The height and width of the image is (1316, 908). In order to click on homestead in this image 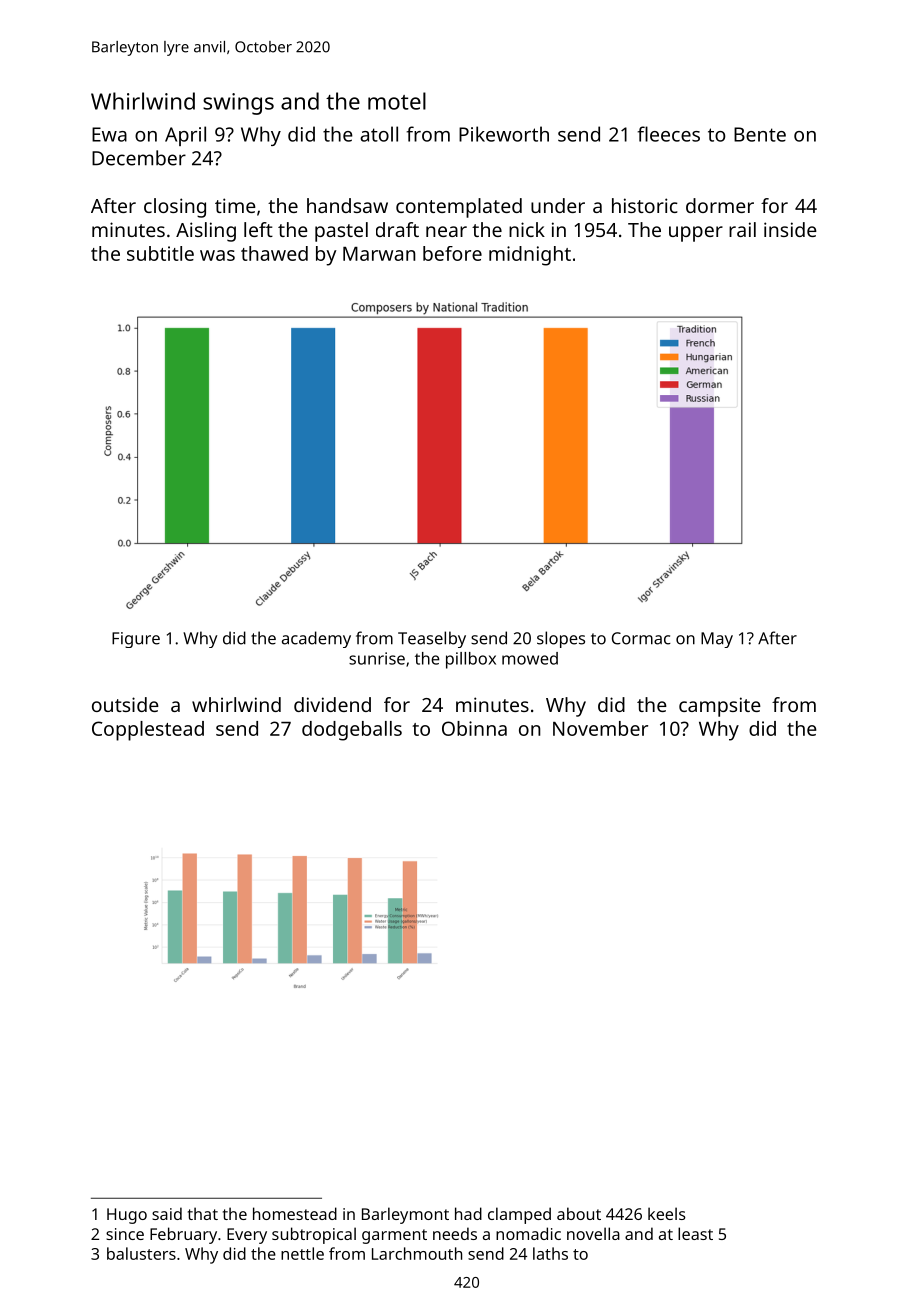, I will do `click(295, 1213)`.
